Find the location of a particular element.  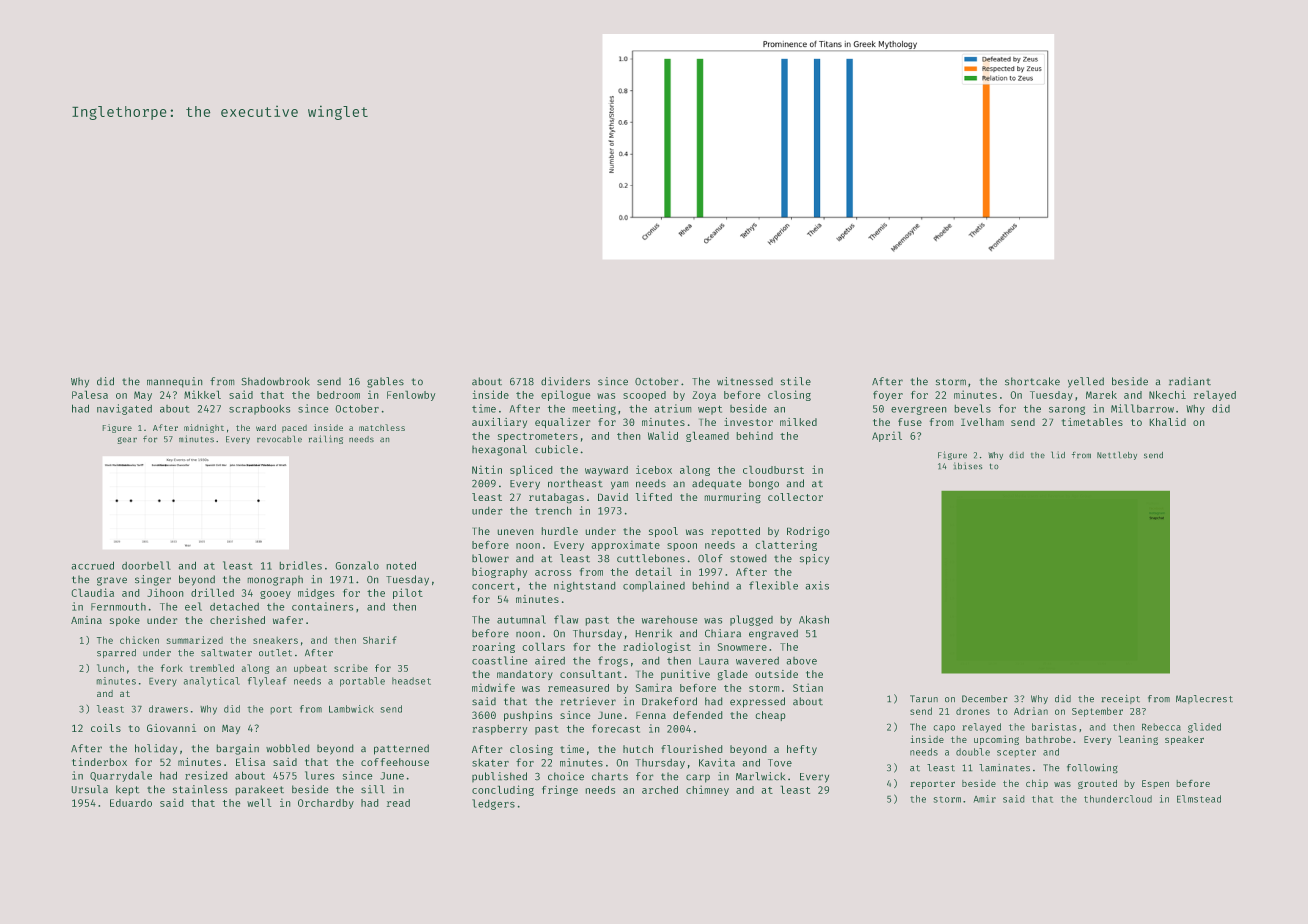

epilogue is located at coordinates (565, 395).
